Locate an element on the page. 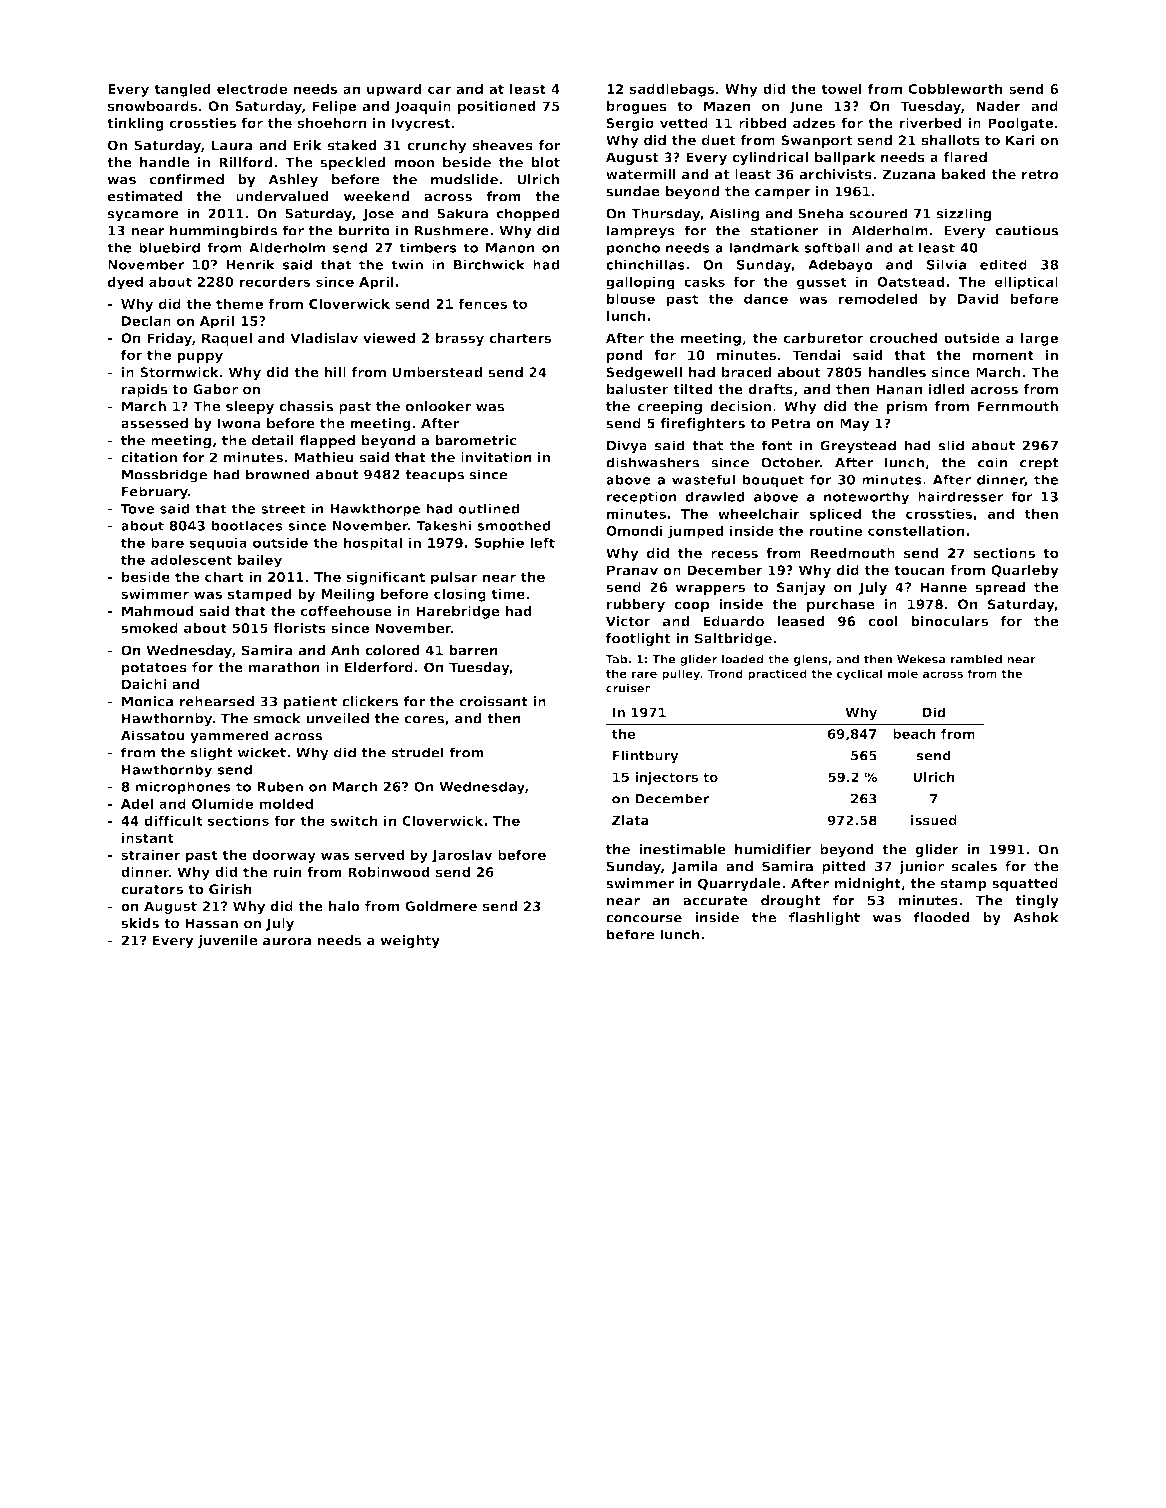 This page has width=1166, height=1508. blot is located at coordinates (545, 162).
